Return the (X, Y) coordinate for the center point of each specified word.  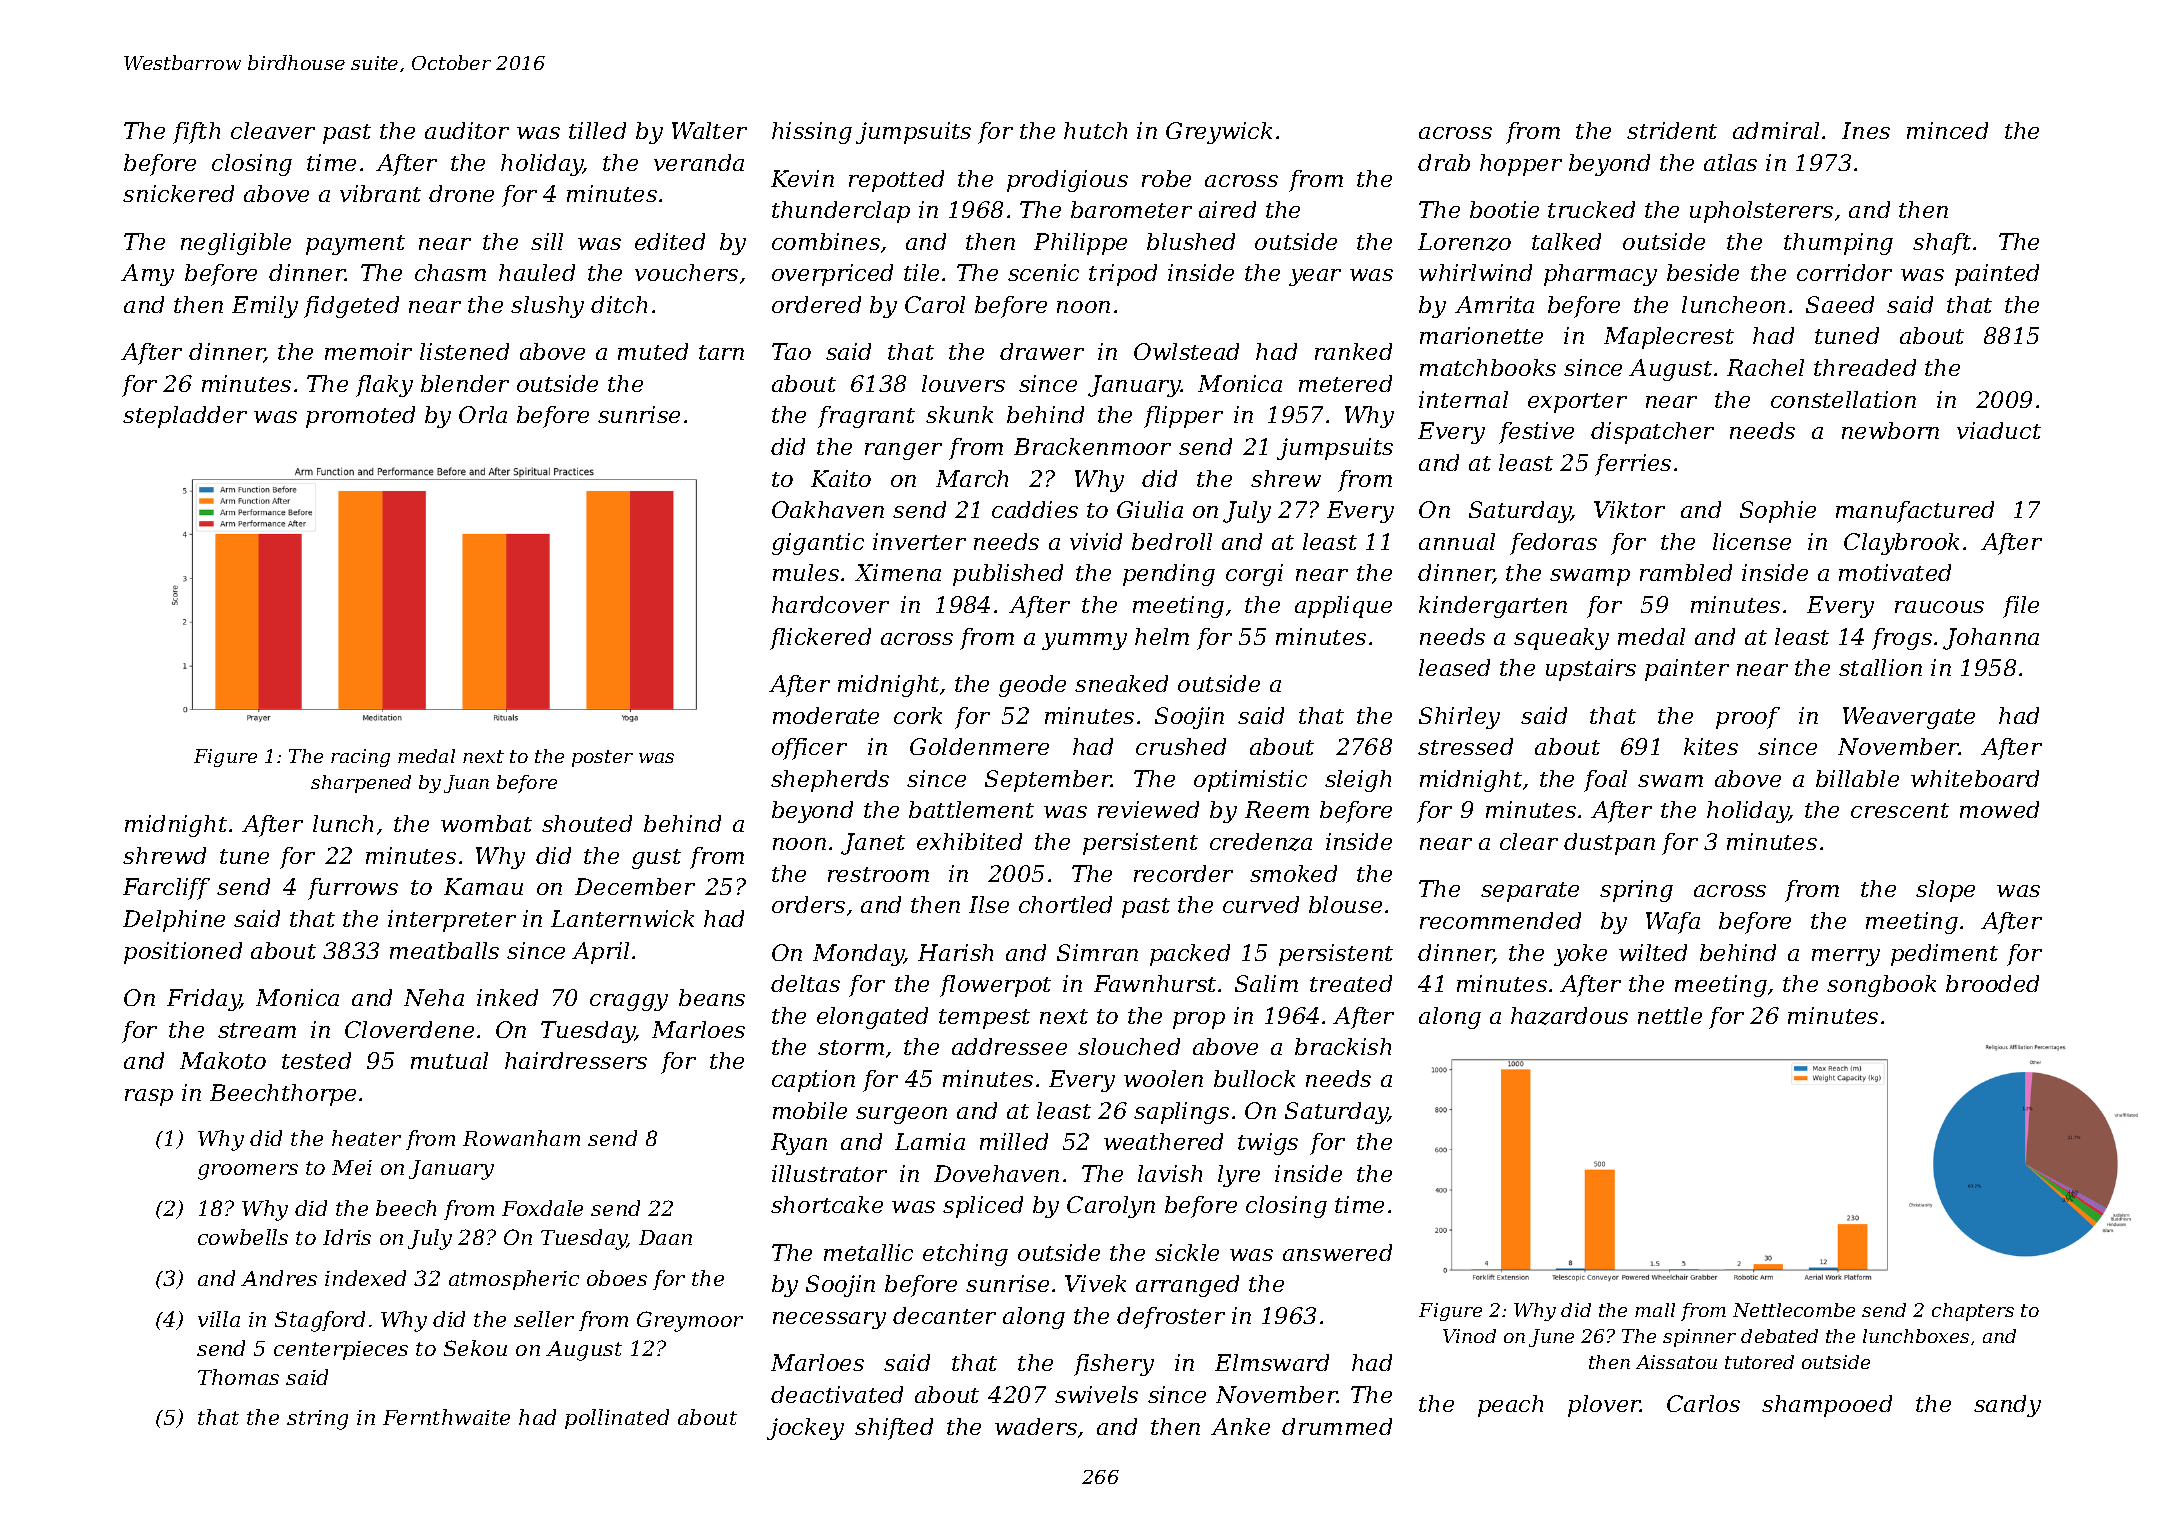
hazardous (1569, 1016)
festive (1536, 433)
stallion (1880, 667)
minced (1947, 130)
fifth (196, 133)
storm (851, 1047)
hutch (1095, 130)
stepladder (185, 417)
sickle (1187, 1252)
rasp (149, 1097)
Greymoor (690, 1321)
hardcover (830, 604)
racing (360, 758)
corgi (1254, 575)
